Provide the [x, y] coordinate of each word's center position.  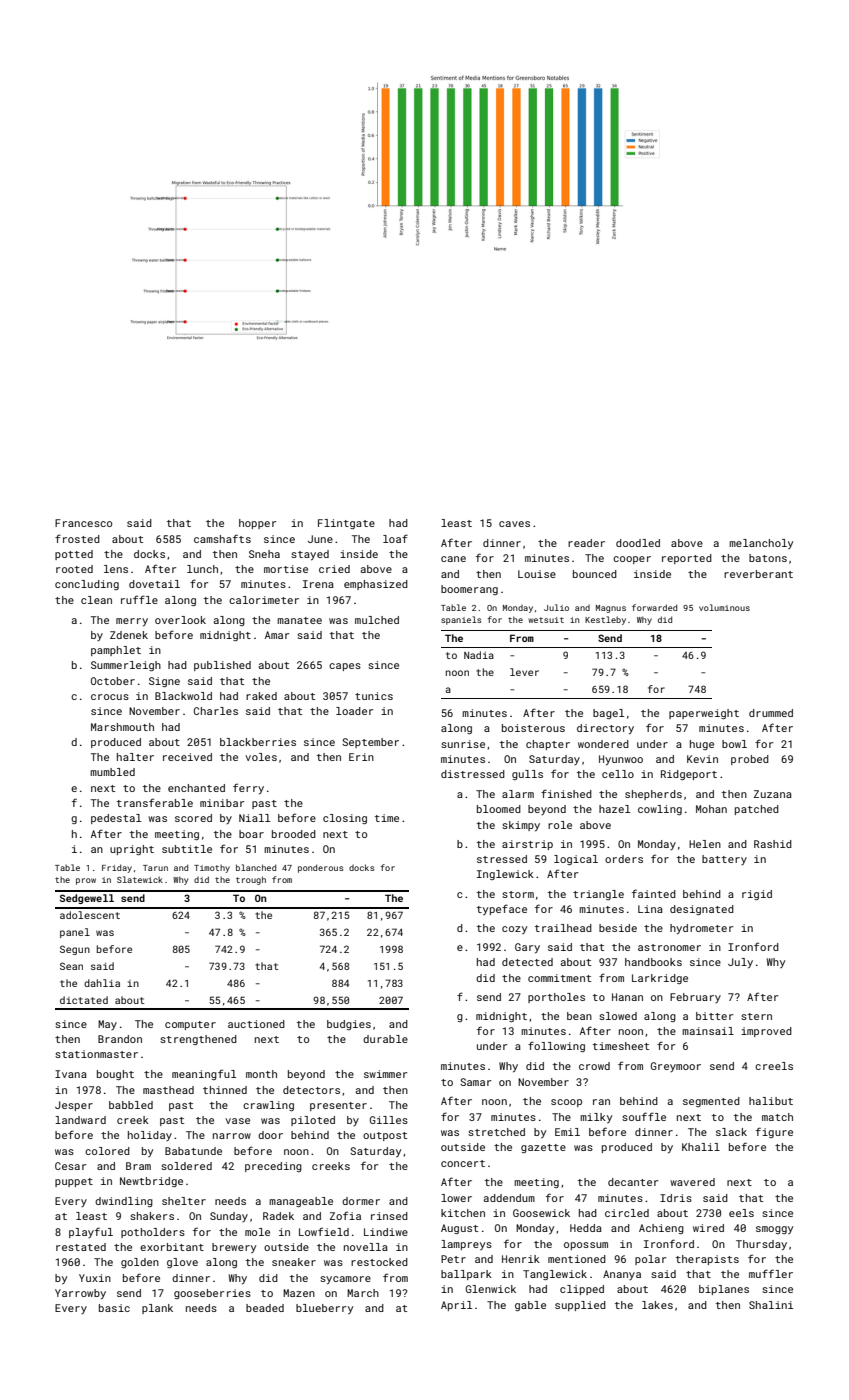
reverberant [758, 574]
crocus [110, 697]
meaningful [204, 1074]
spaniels [461, 620]
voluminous [724, 607]
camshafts [222, 538]
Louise [537, 574]
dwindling [124, 1202]
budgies [349, 1025]
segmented [711, 1102]
